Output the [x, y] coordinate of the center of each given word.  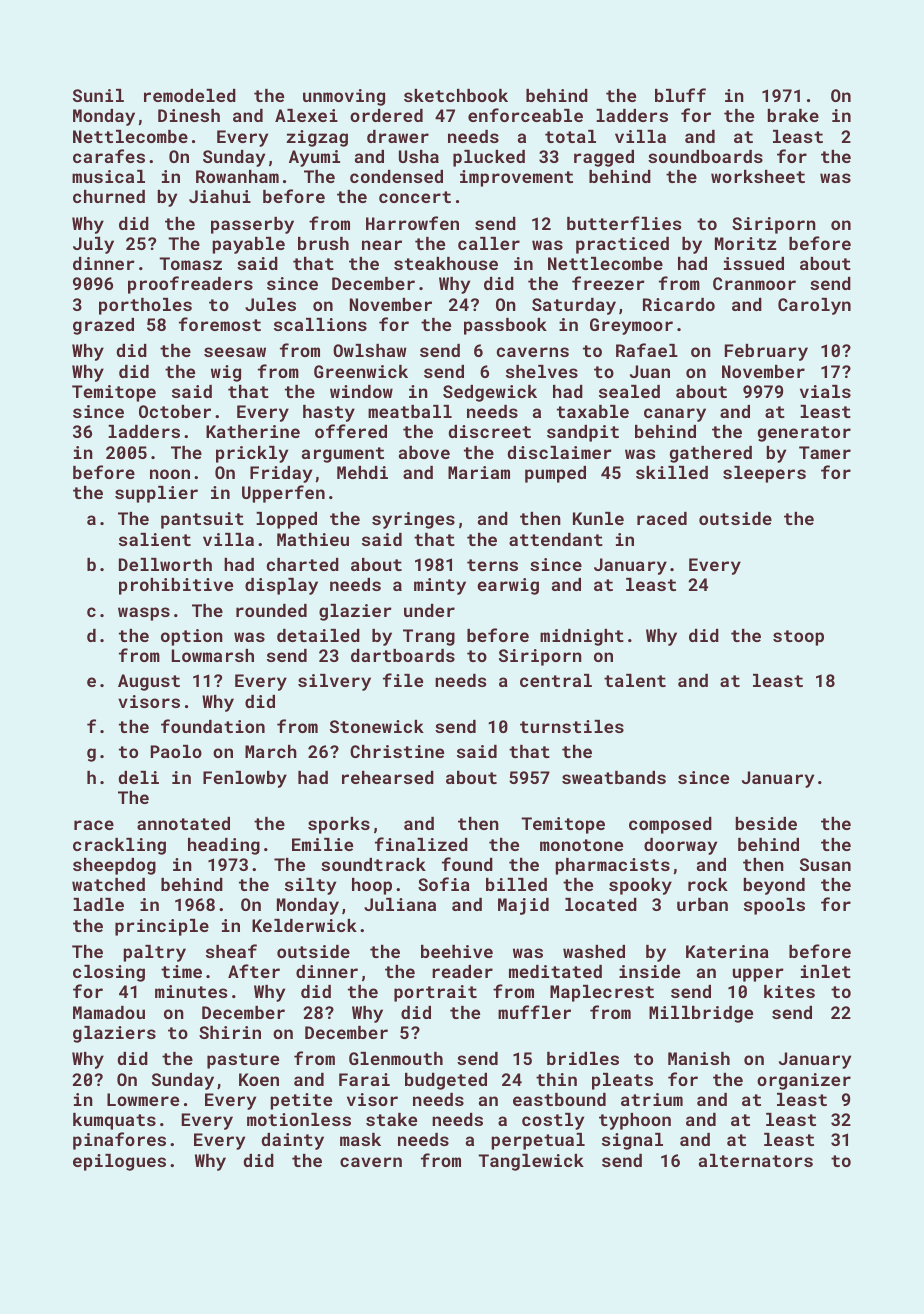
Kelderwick [304, 925]
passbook [505, 326]
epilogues [119, 1162]
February [766, 352]
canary [675, 415]
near [382, 245]
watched [108, 884]
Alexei [306, 115]
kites [789, 991]
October [175, 411]
